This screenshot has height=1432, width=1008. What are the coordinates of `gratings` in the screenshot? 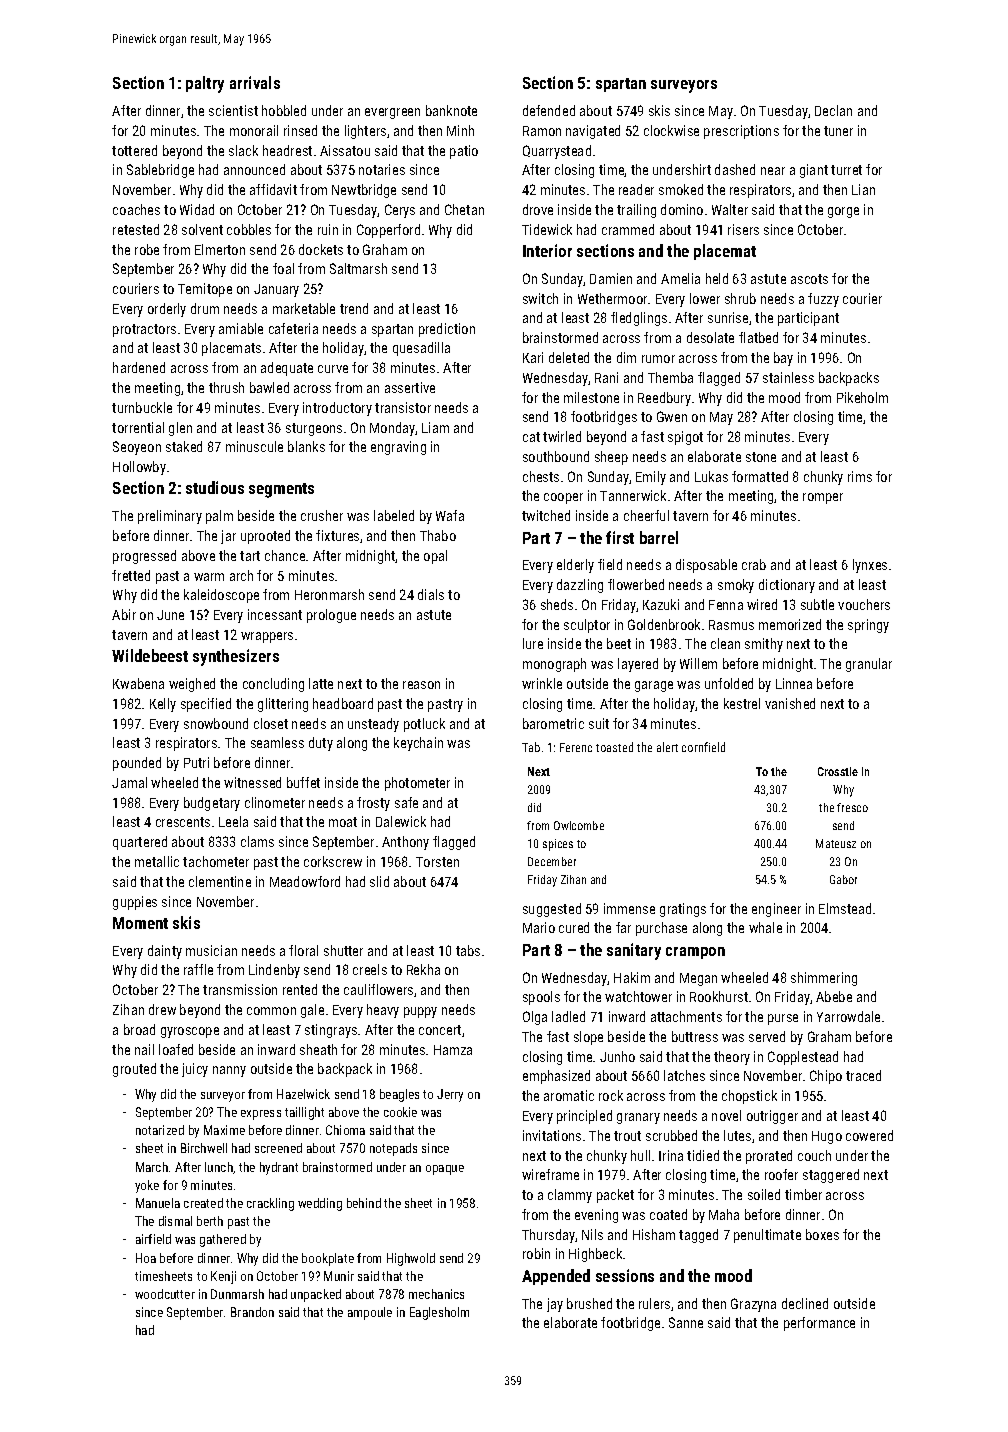 It's located at (683, 910).
